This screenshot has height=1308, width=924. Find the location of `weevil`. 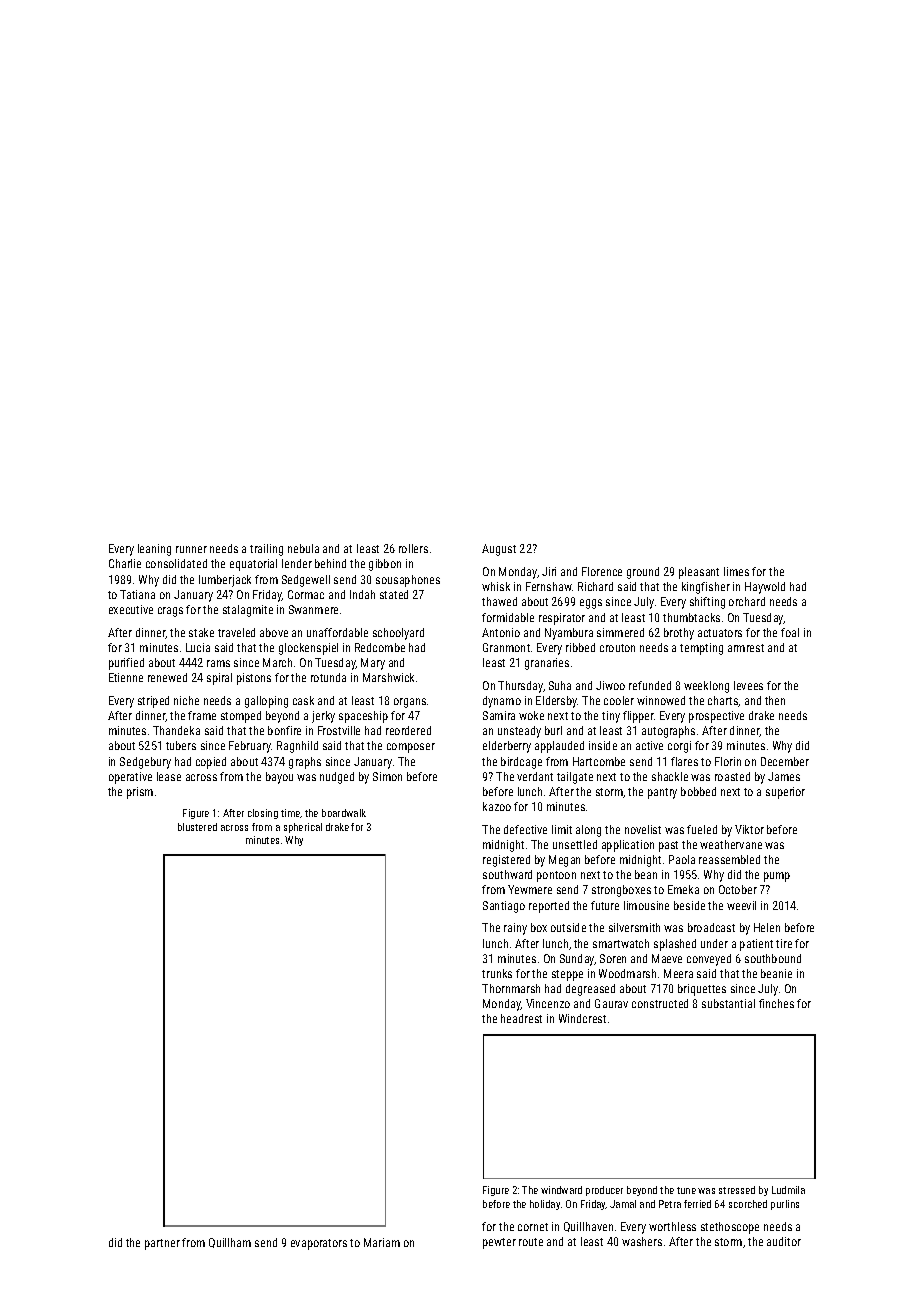

weevil is located at coordinates (741, 905).
